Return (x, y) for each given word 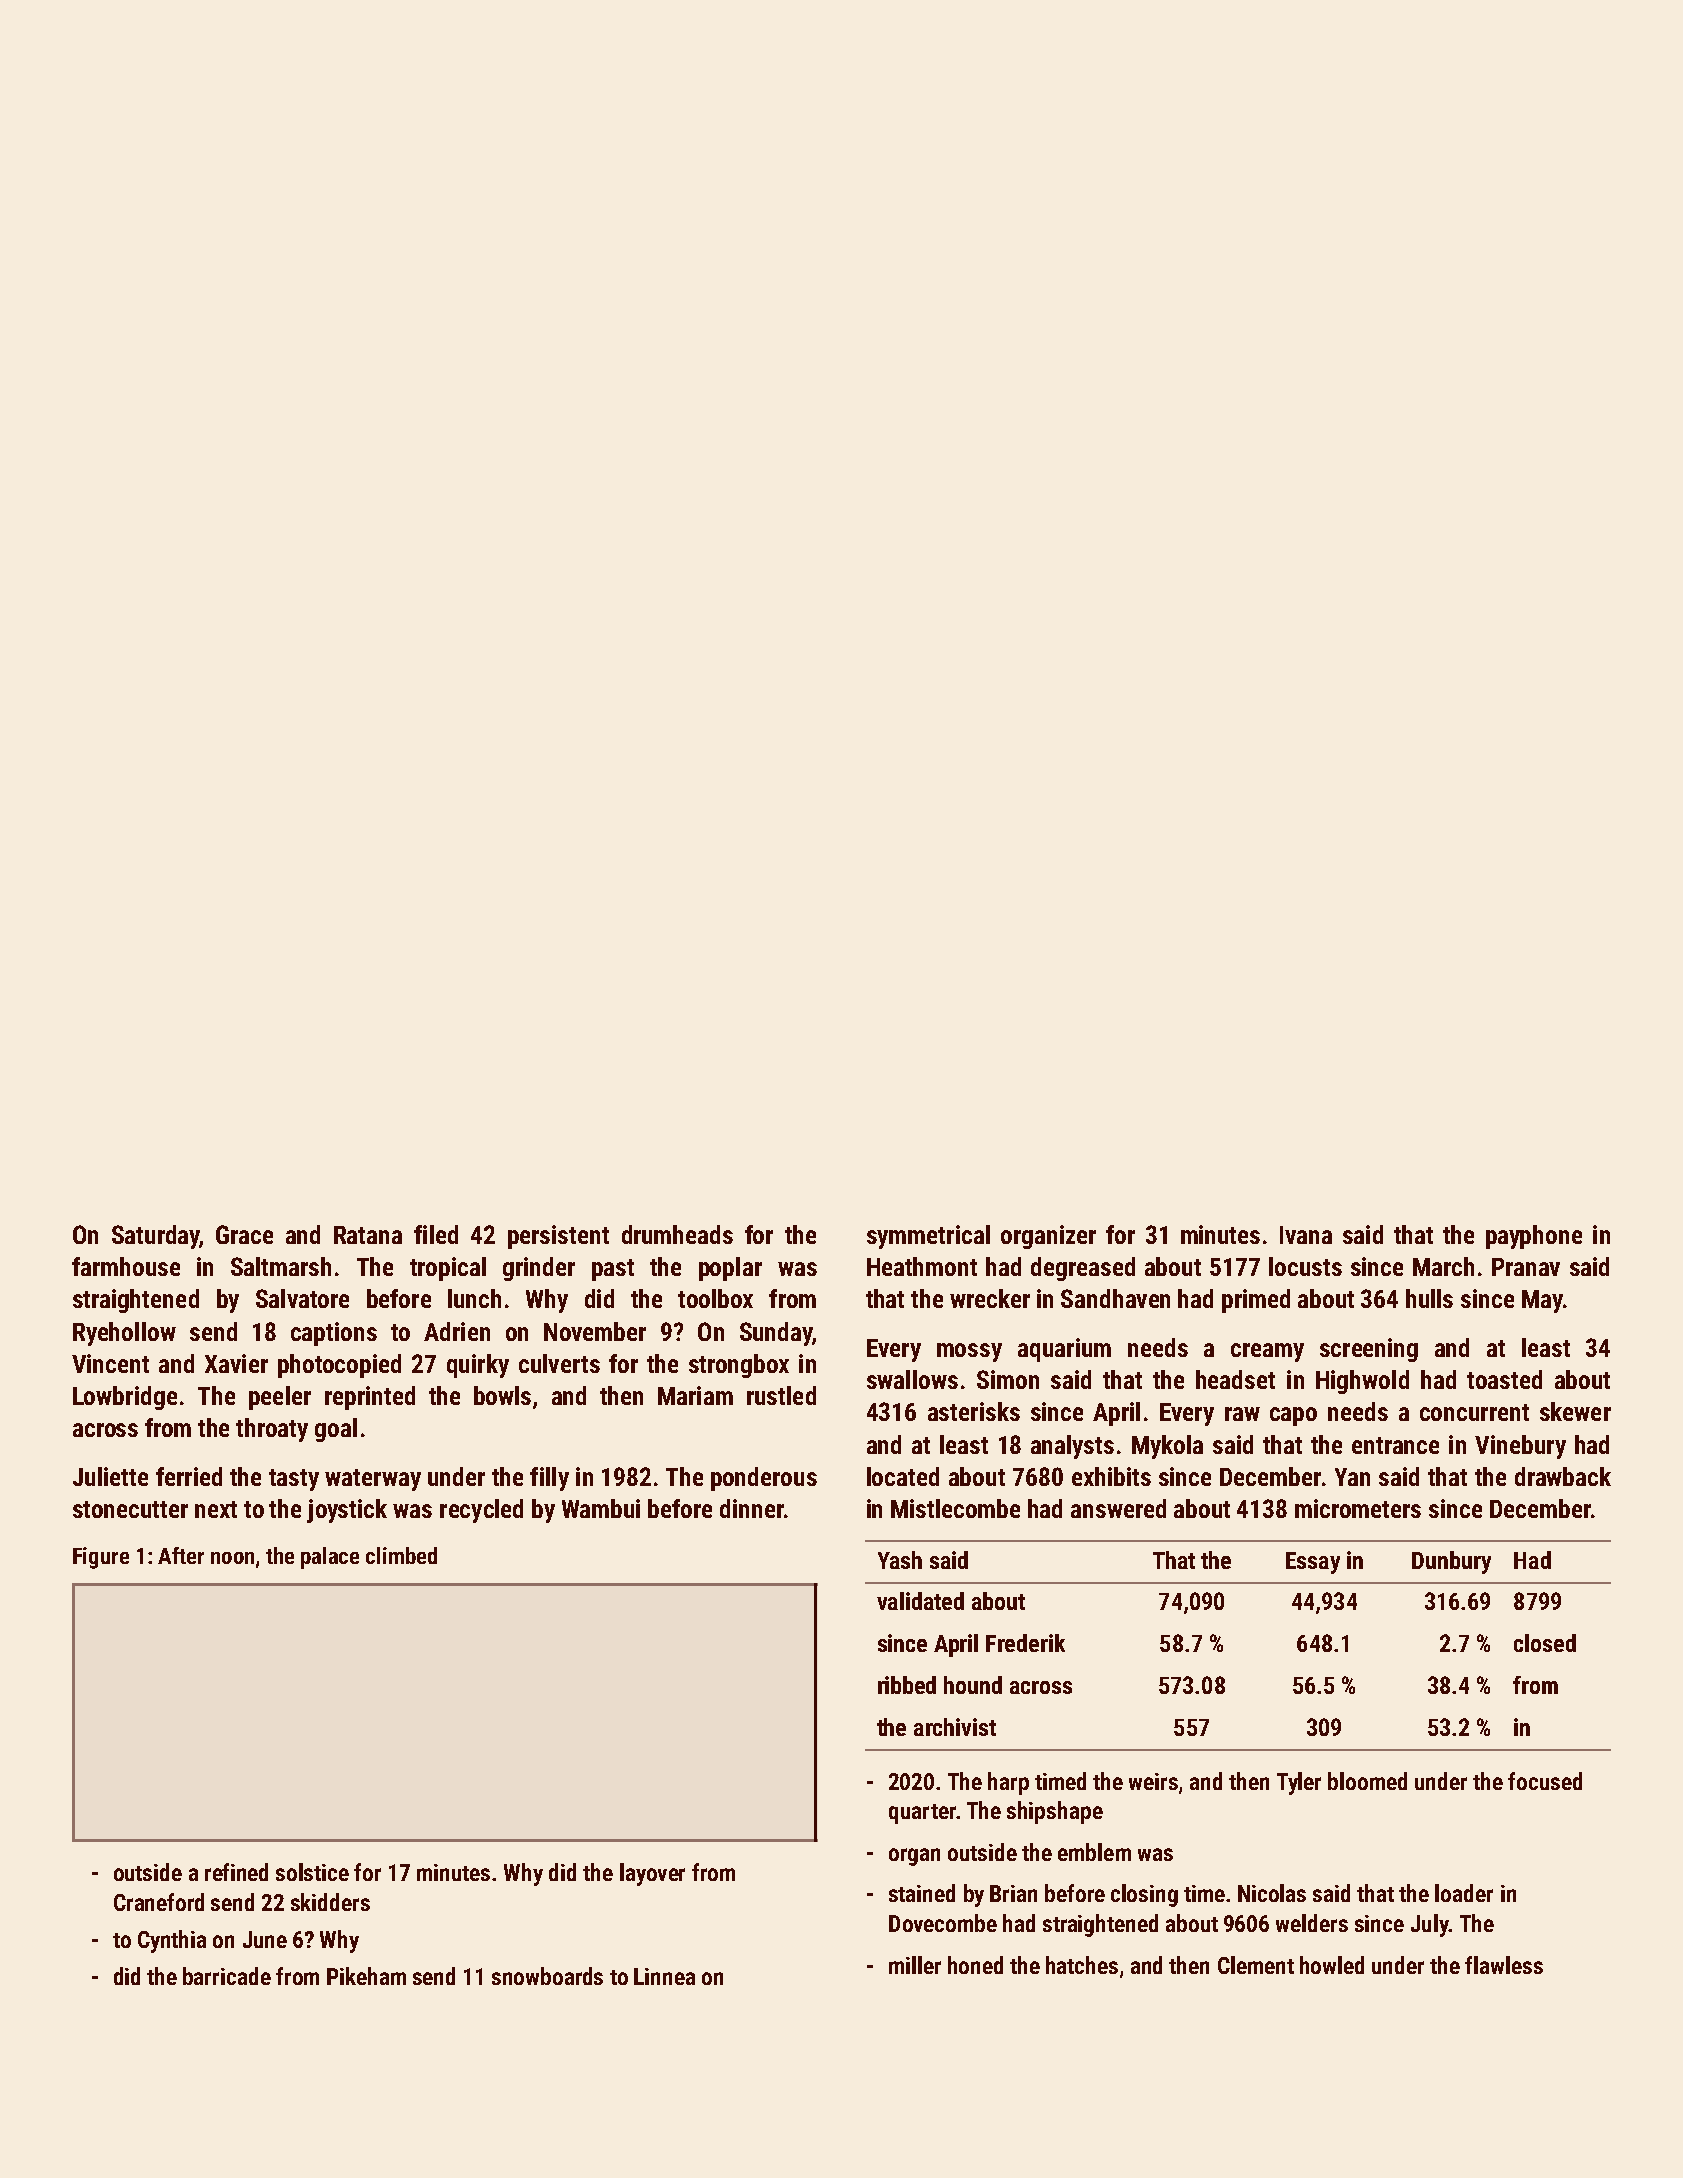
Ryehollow (124, 1334)
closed (1545, 1643)
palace (330, 1558)
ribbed (907, 1685)
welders (1312, 1923)
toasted (1504, 1379)
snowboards (547, 1976)
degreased (1083, 1269)
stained (922, 1893)
